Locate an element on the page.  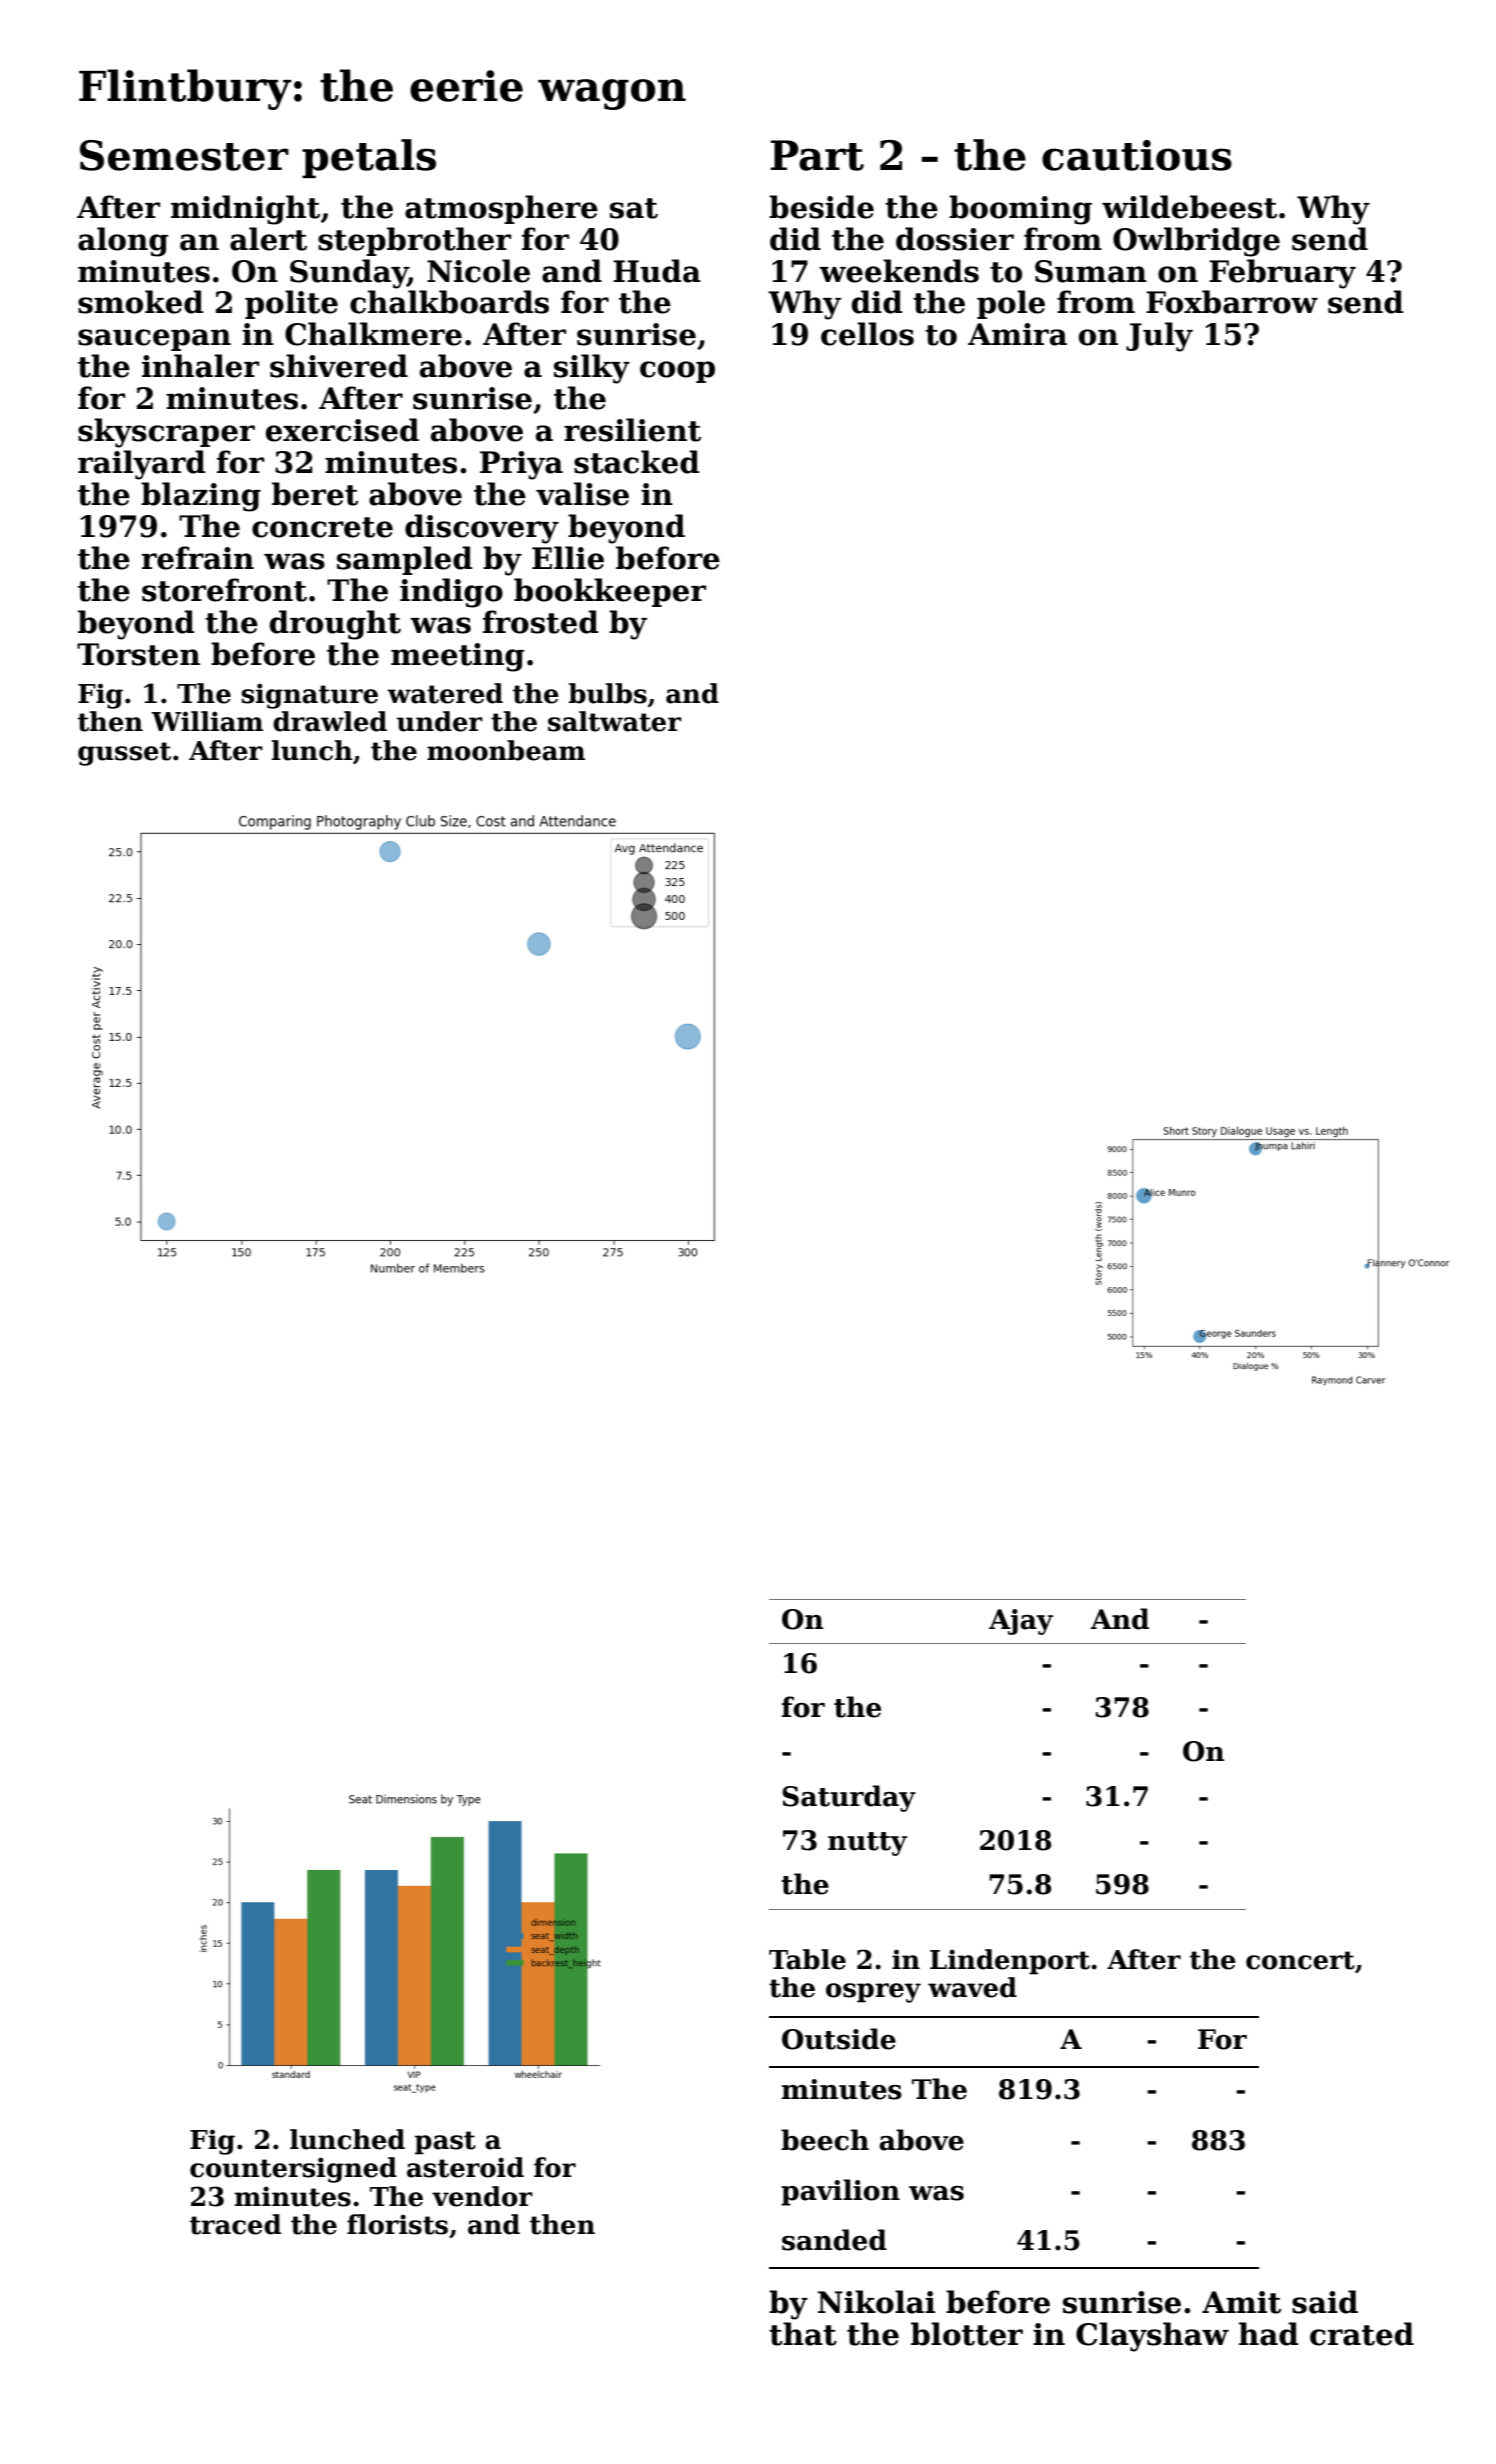
alert is located at coordinates (268, 239).
